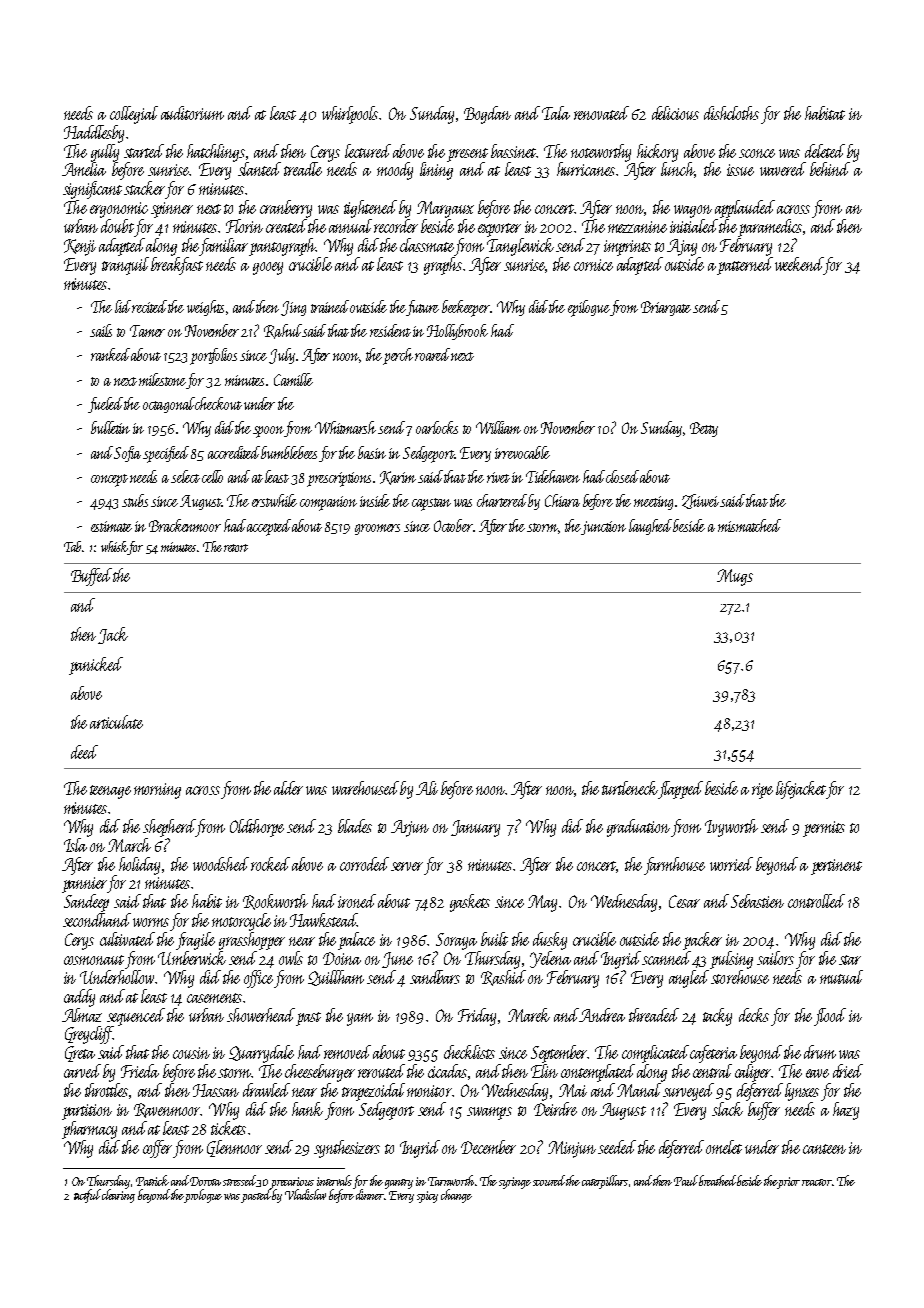  I want to click on bassinet, so click(513, 151).
